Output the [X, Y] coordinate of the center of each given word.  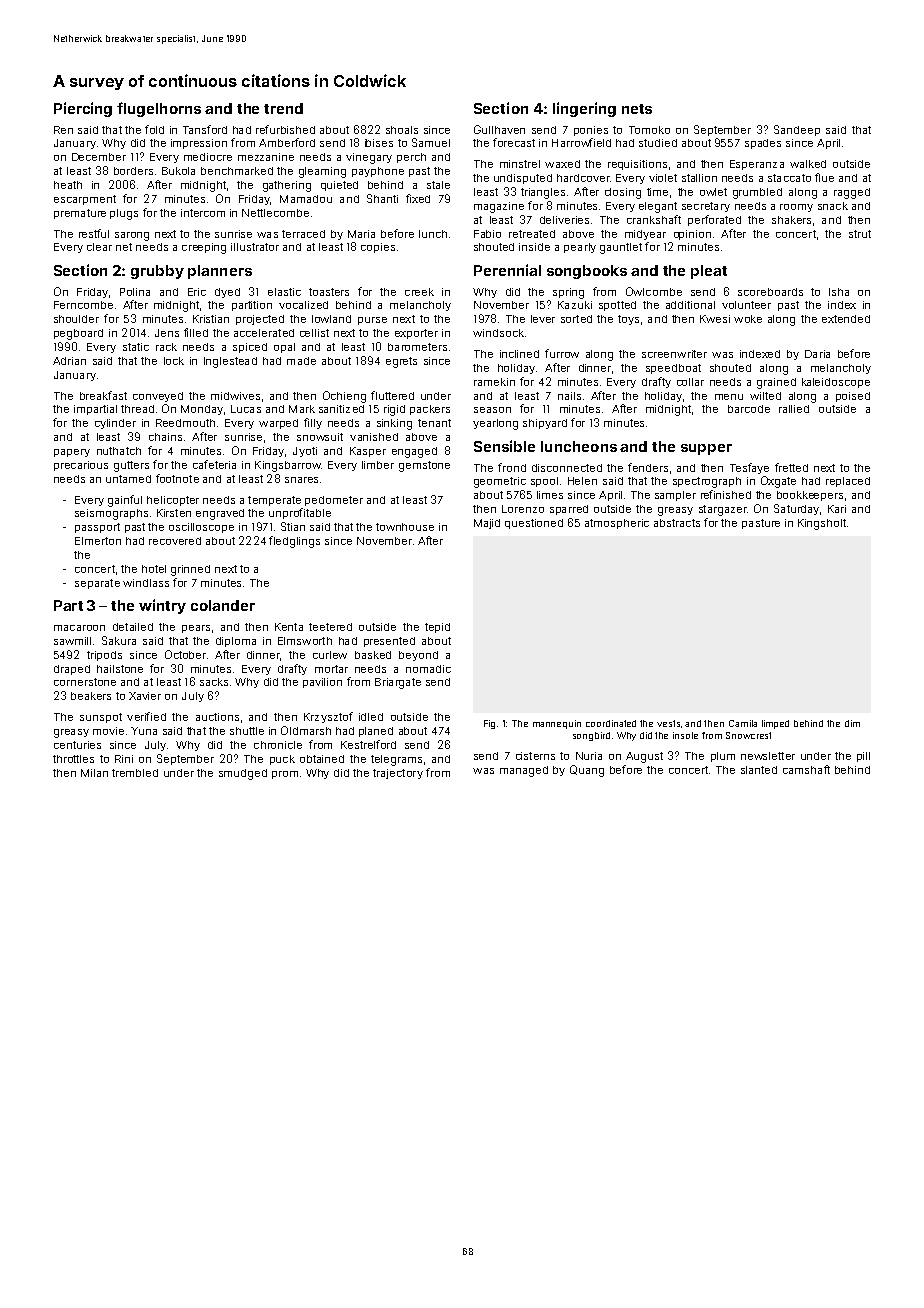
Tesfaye [749, 468]
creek [419, 292]
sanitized [341, 409]
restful [94, 233]
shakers [791, 220]
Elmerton [98, 541]
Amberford [287, 142]
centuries [77, 745]
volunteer [746, 305]
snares [301, 480]
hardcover [583, 178]
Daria [817, 354]
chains [165, 437]
